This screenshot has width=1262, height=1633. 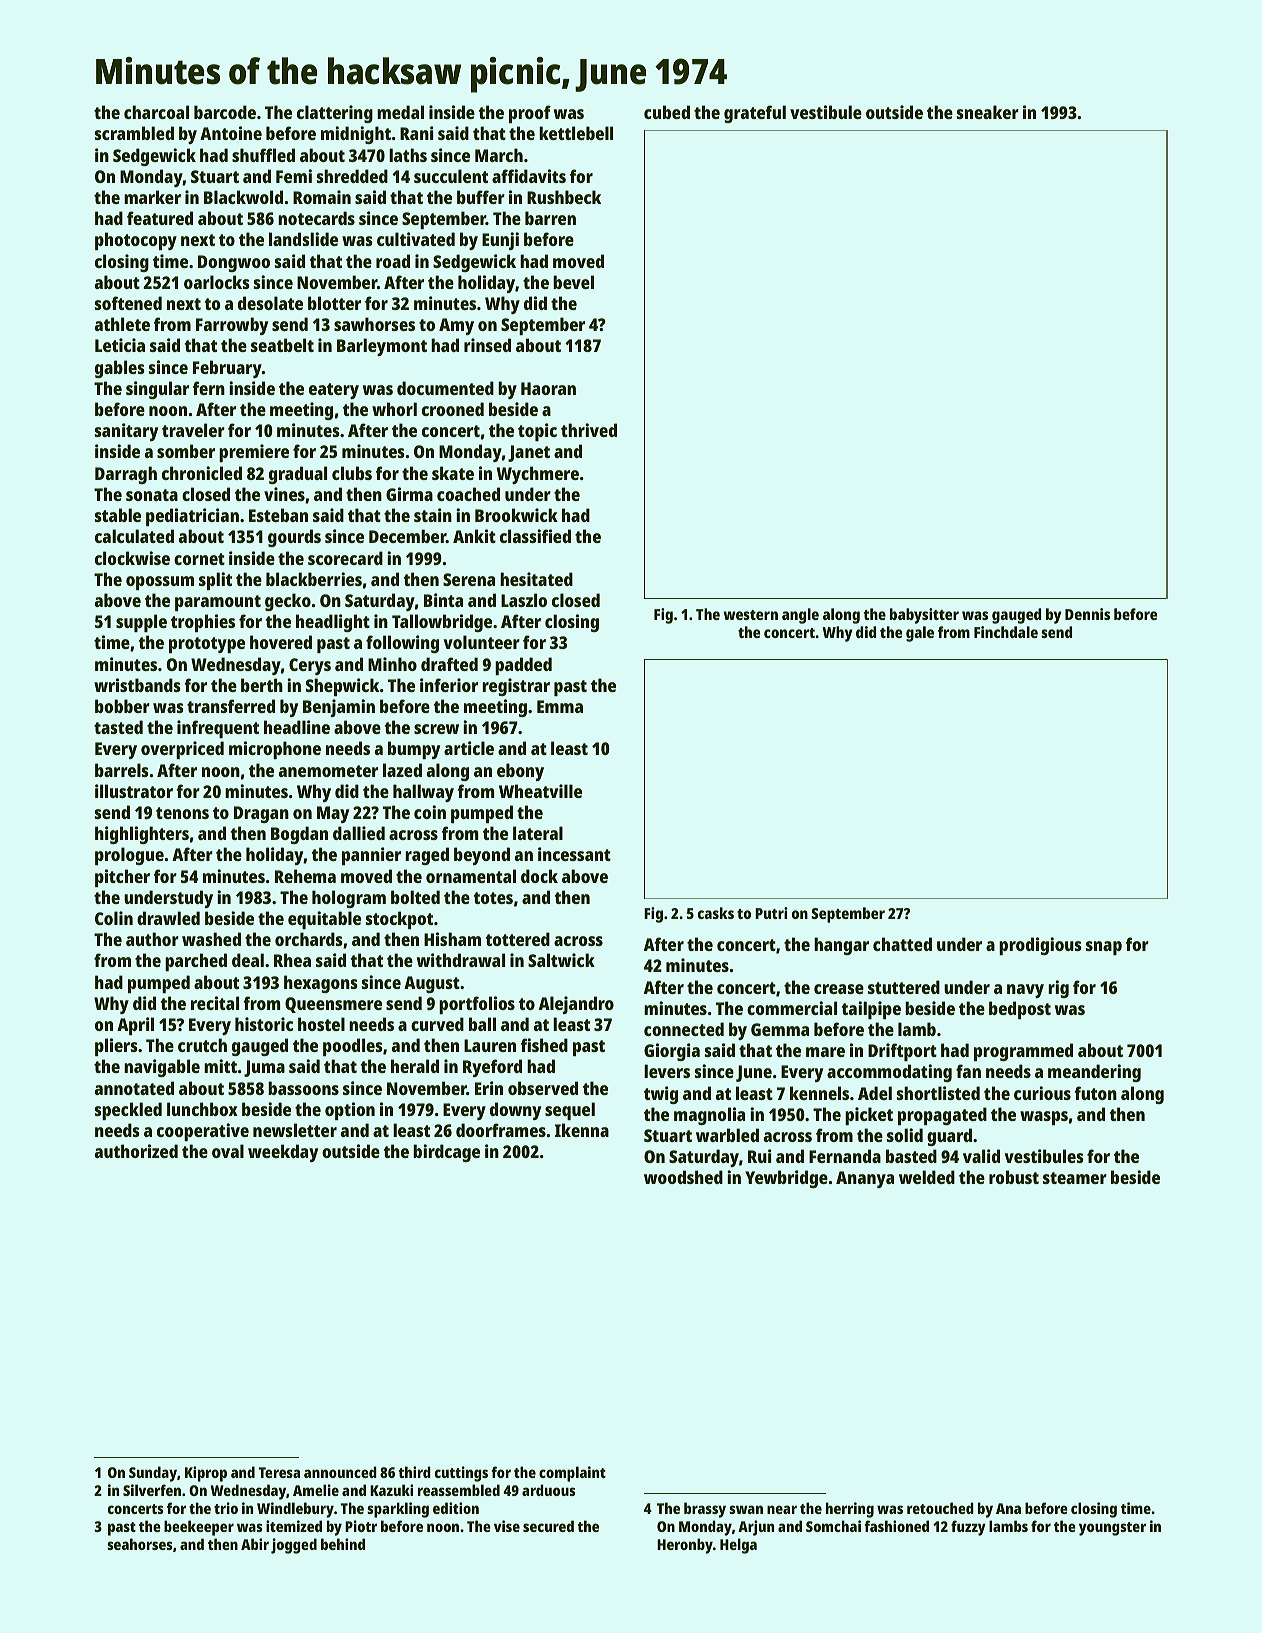 What do you see at coordinates (139, 1544) in the screenshot?
I see `seahorses` at bounding box center [139, 1544].
